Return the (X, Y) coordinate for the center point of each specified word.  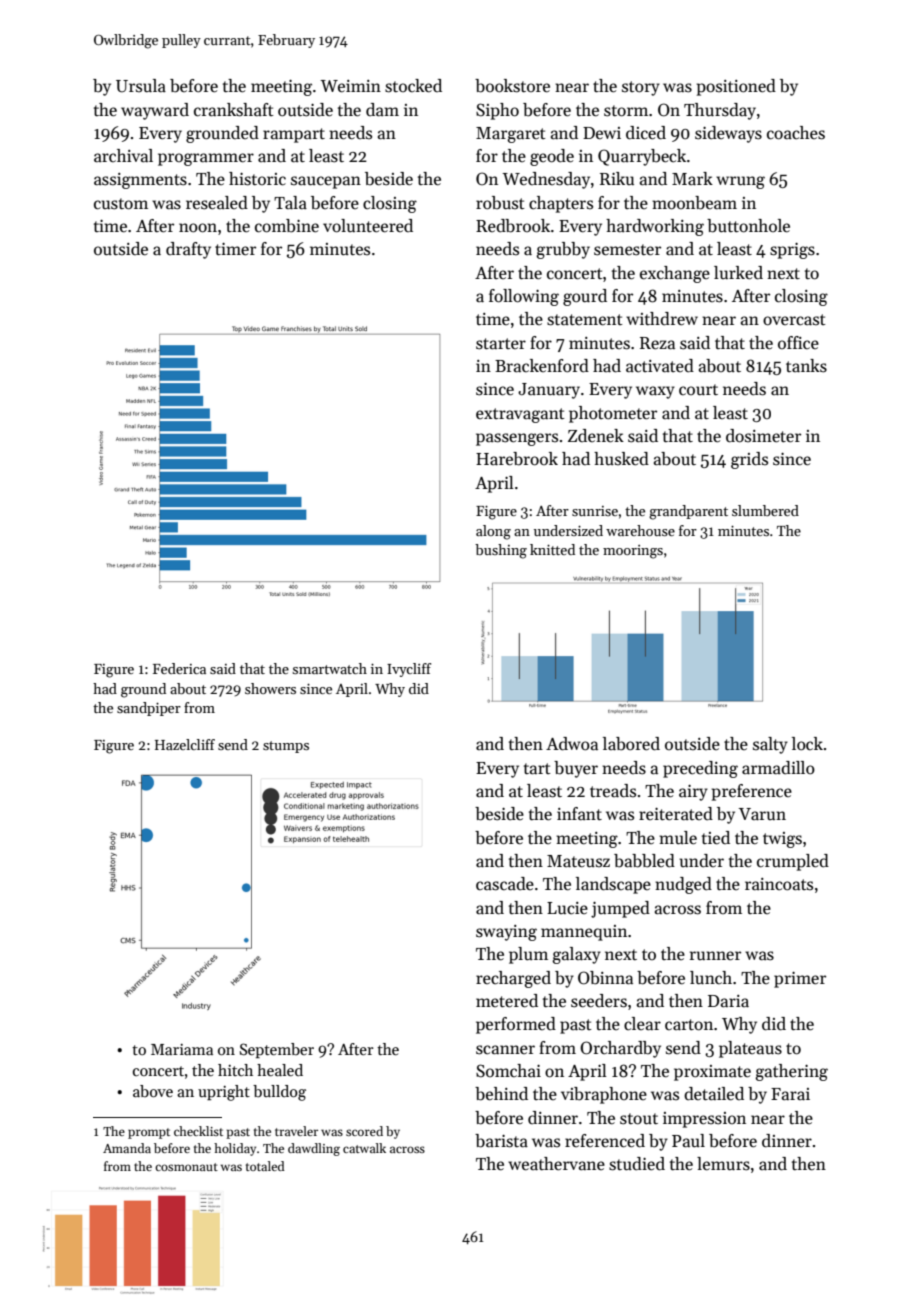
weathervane (556, 1164)
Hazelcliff (185, 744)
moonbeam (694, 203)
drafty (188, 250)
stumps (286, 747)
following (524, 297)
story (641, 88)
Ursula (141, 86)
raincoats (779, 884)
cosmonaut (186, 1167)
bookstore (512, 86)
